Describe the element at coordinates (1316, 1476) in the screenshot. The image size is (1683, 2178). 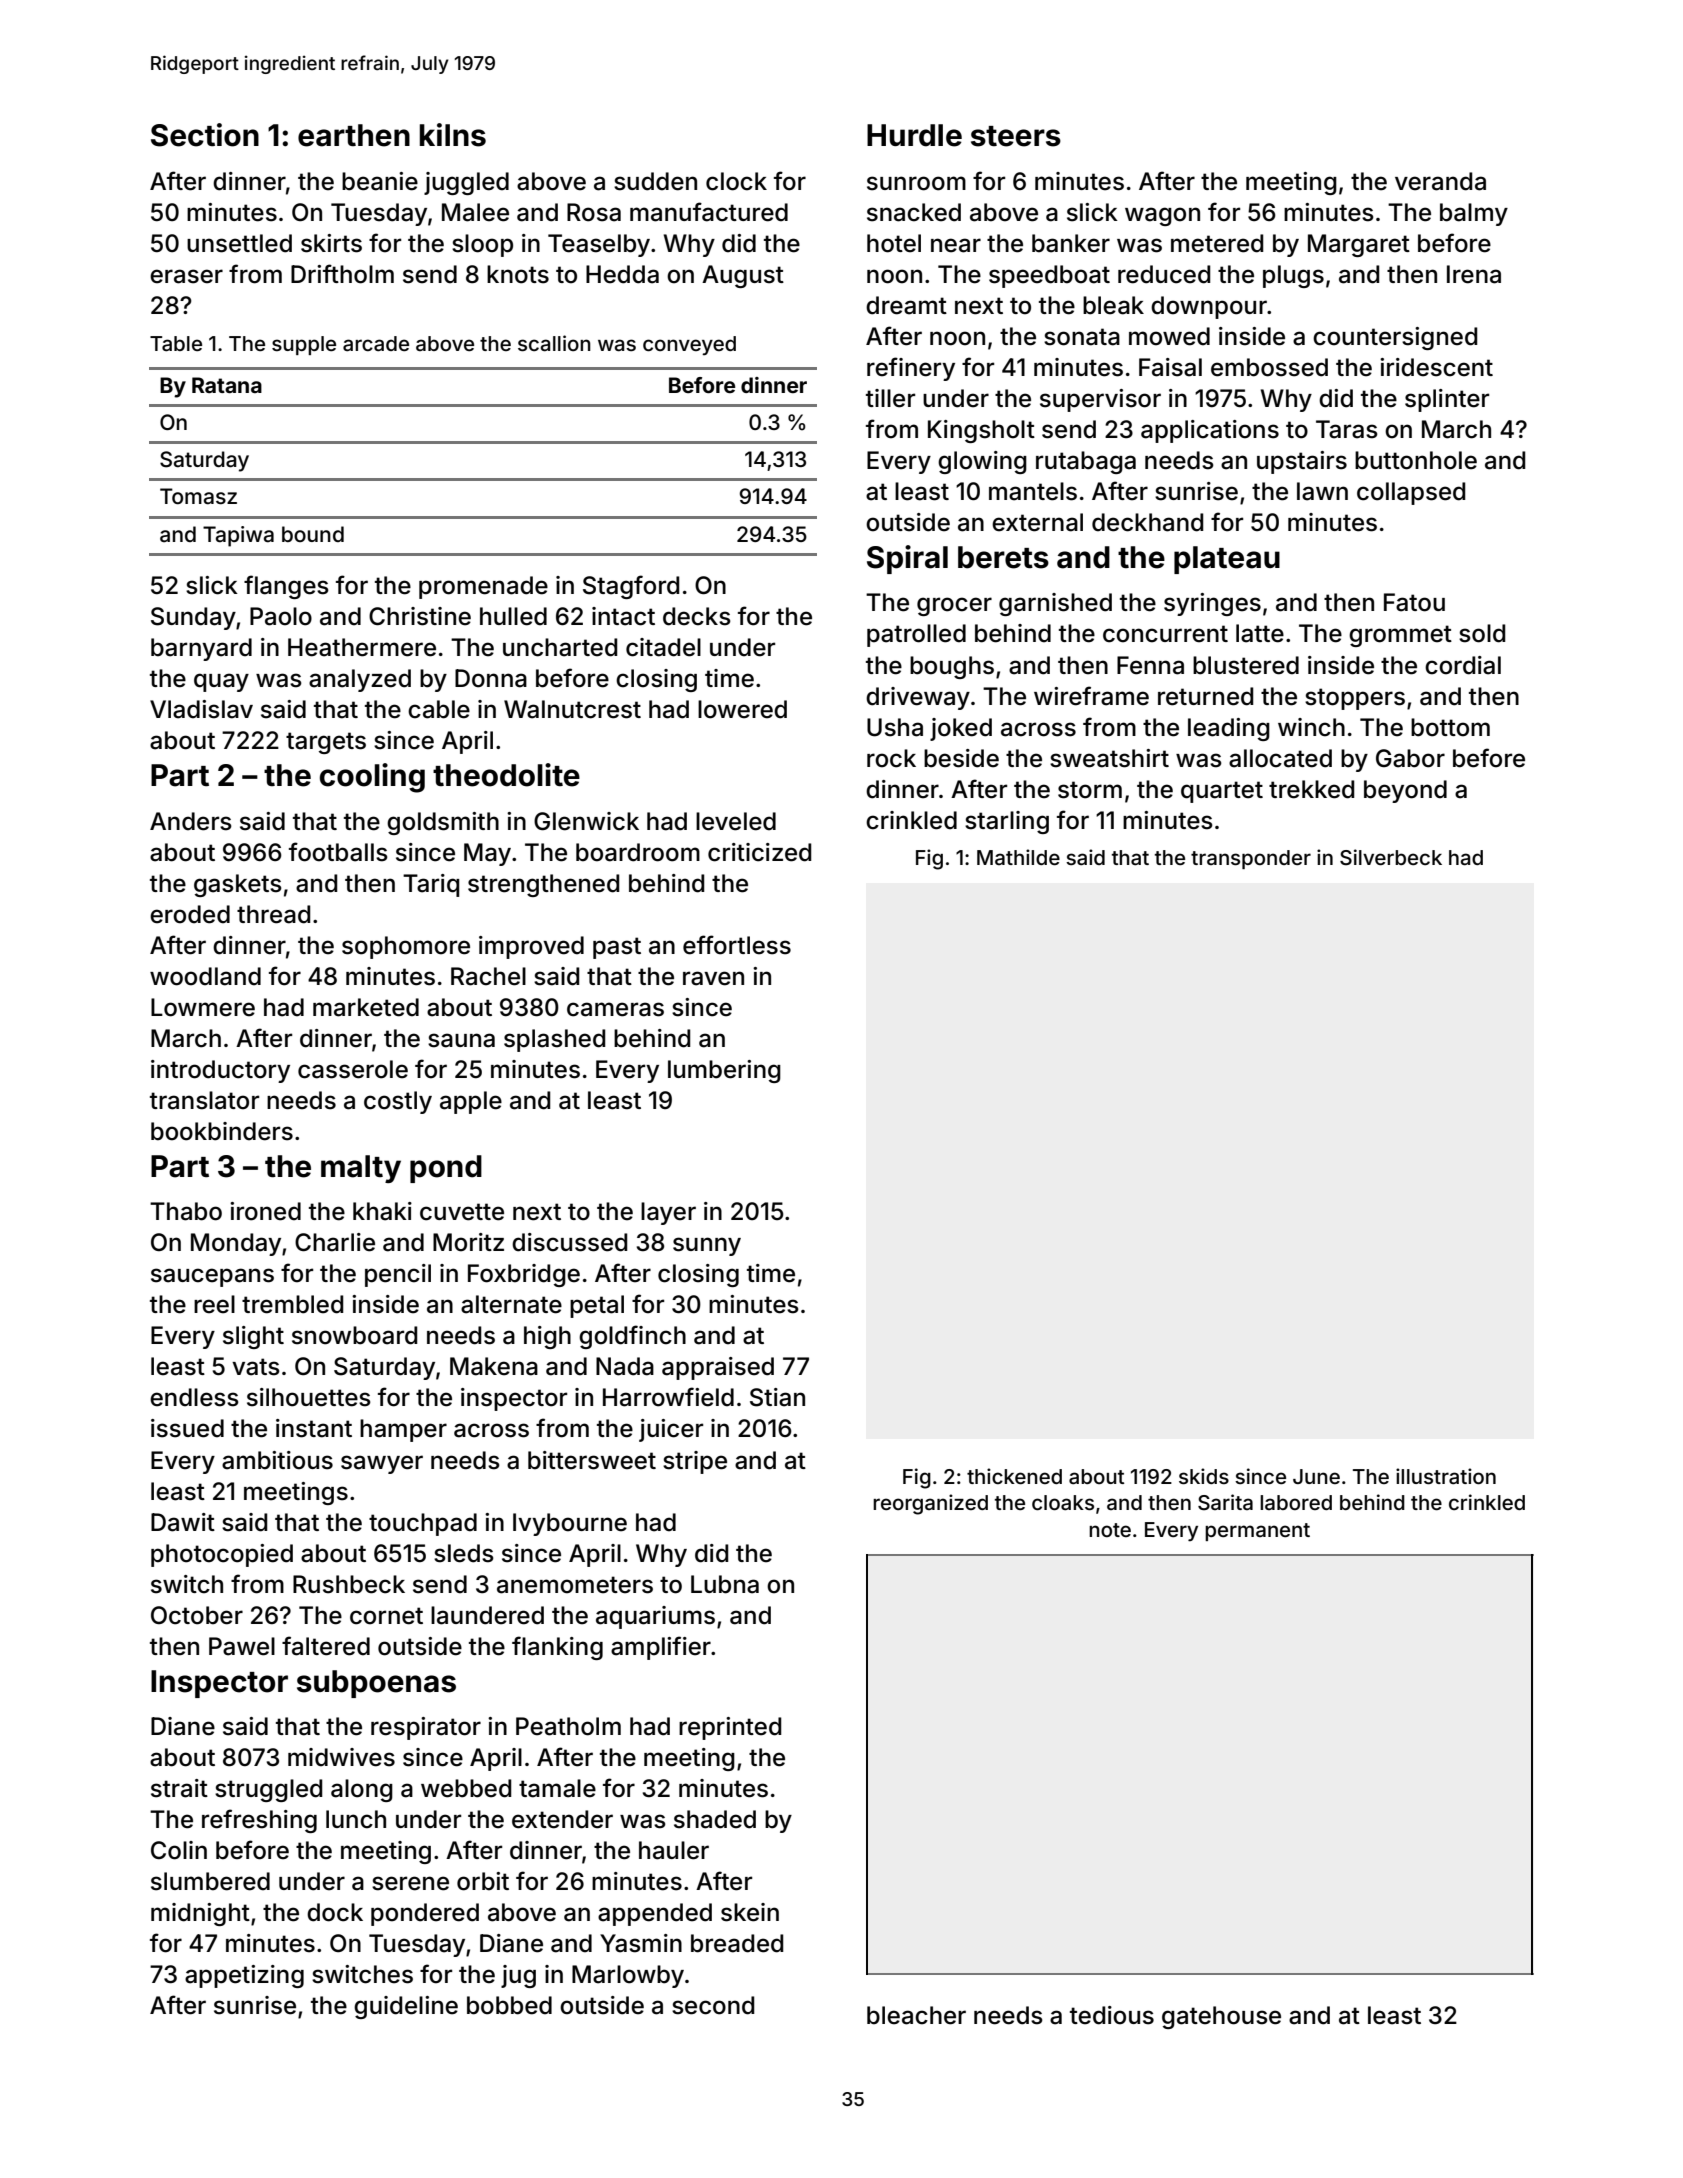
I see `June` at that location.
